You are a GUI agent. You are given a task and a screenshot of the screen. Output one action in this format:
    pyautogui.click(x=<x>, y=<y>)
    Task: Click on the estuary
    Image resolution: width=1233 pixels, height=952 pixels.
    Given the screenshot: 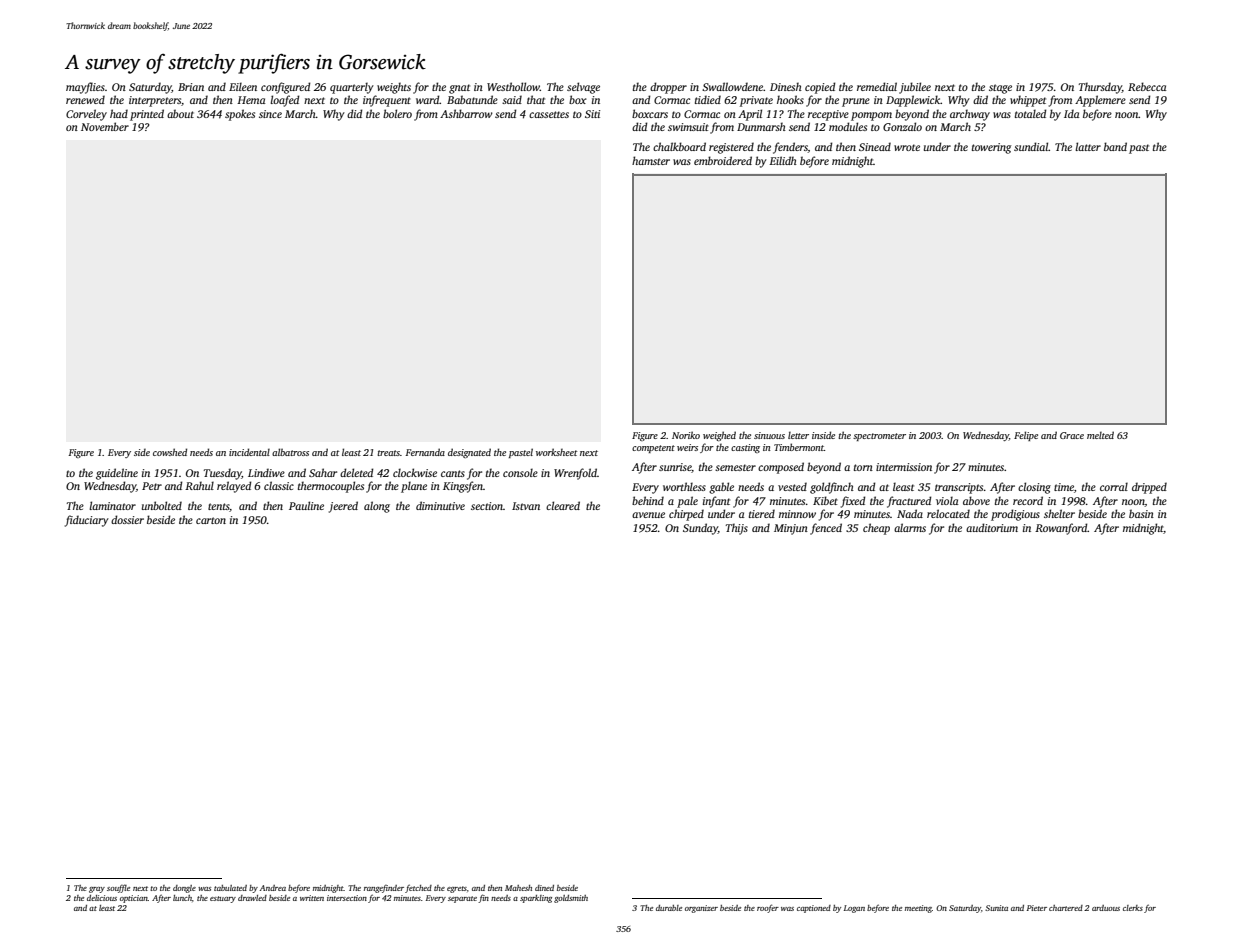 What is the action you would take?
    pyautogui.click(x=223, y=899)
